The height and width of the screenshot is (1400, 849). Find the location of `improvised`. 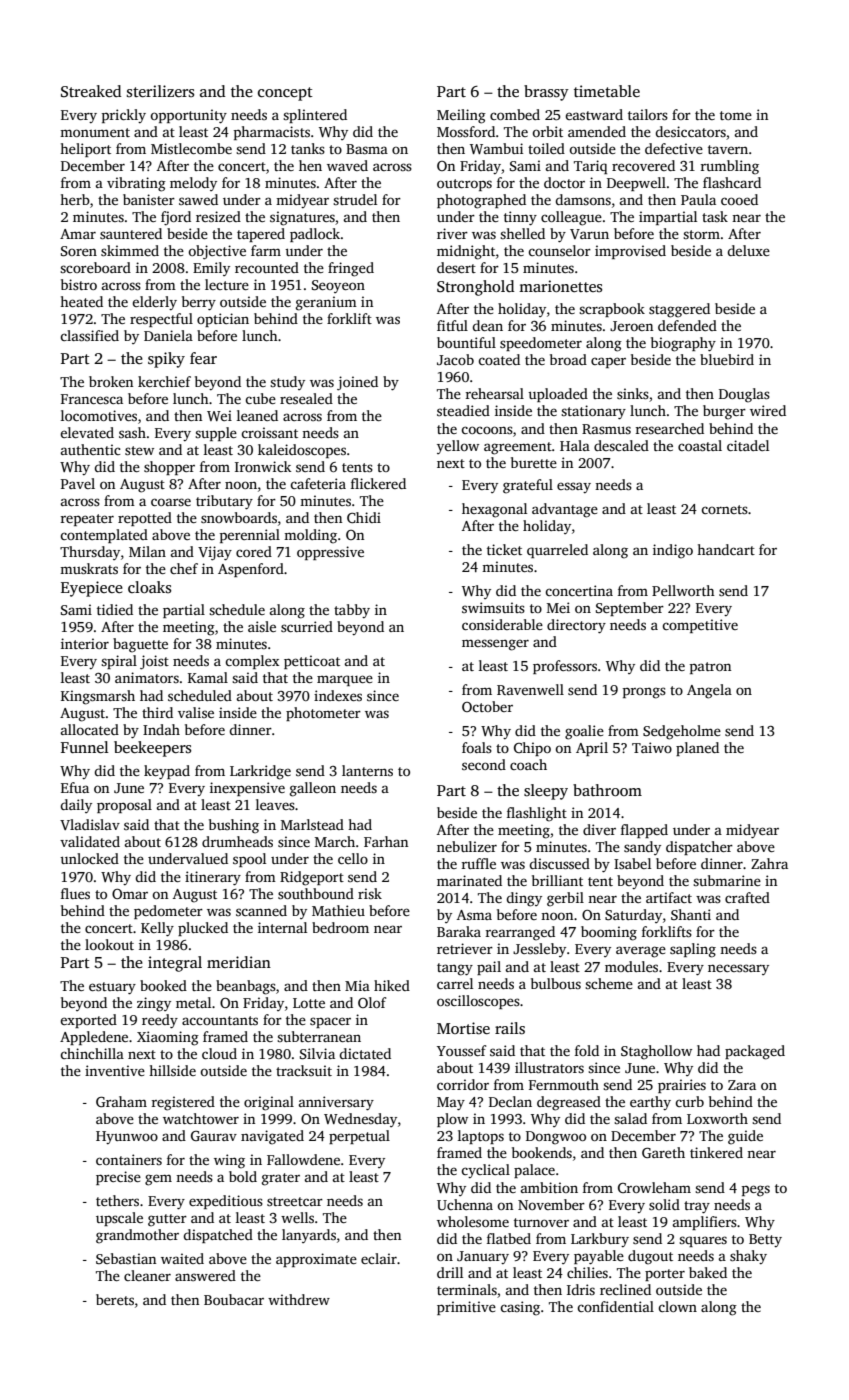

improvised is located at coordinates (630, 252).
